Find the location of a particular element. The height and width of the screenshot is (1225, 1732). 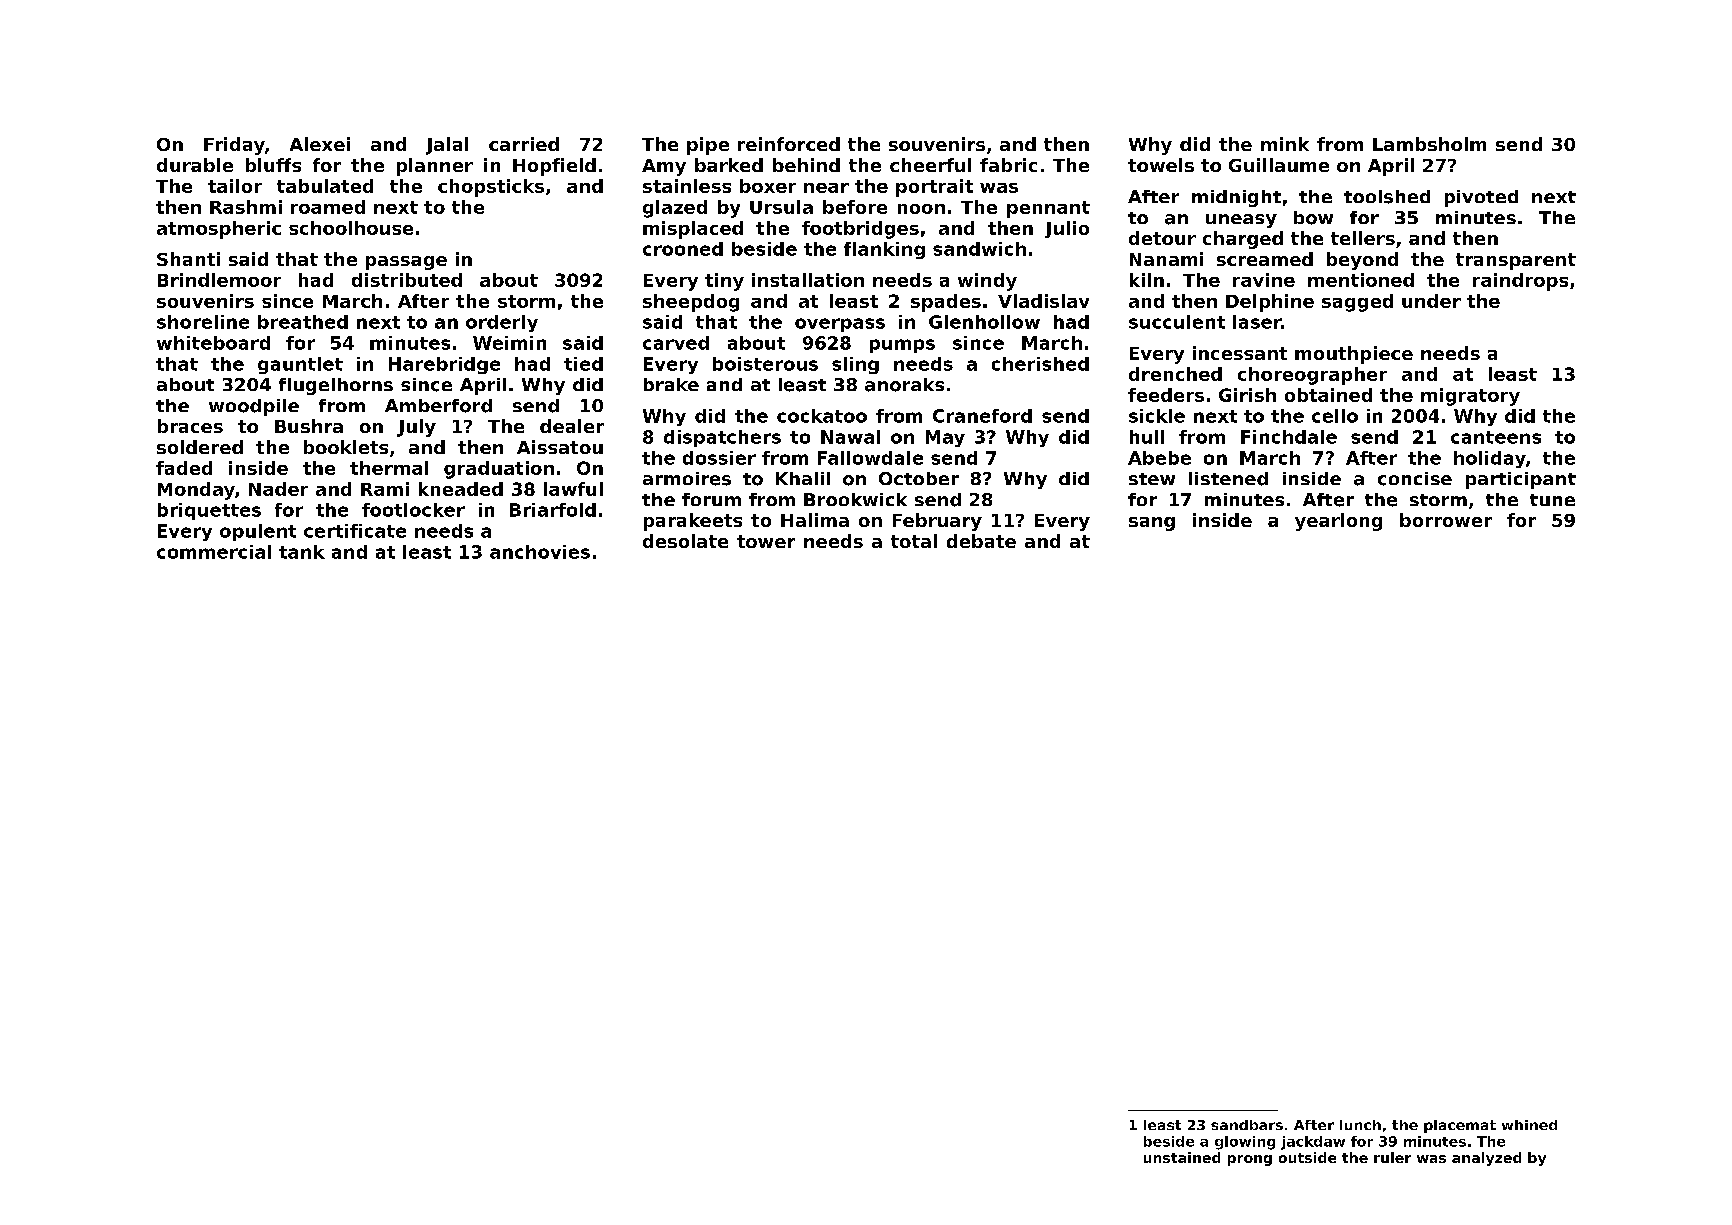

anchovies is located at coordinates (540, 552).
